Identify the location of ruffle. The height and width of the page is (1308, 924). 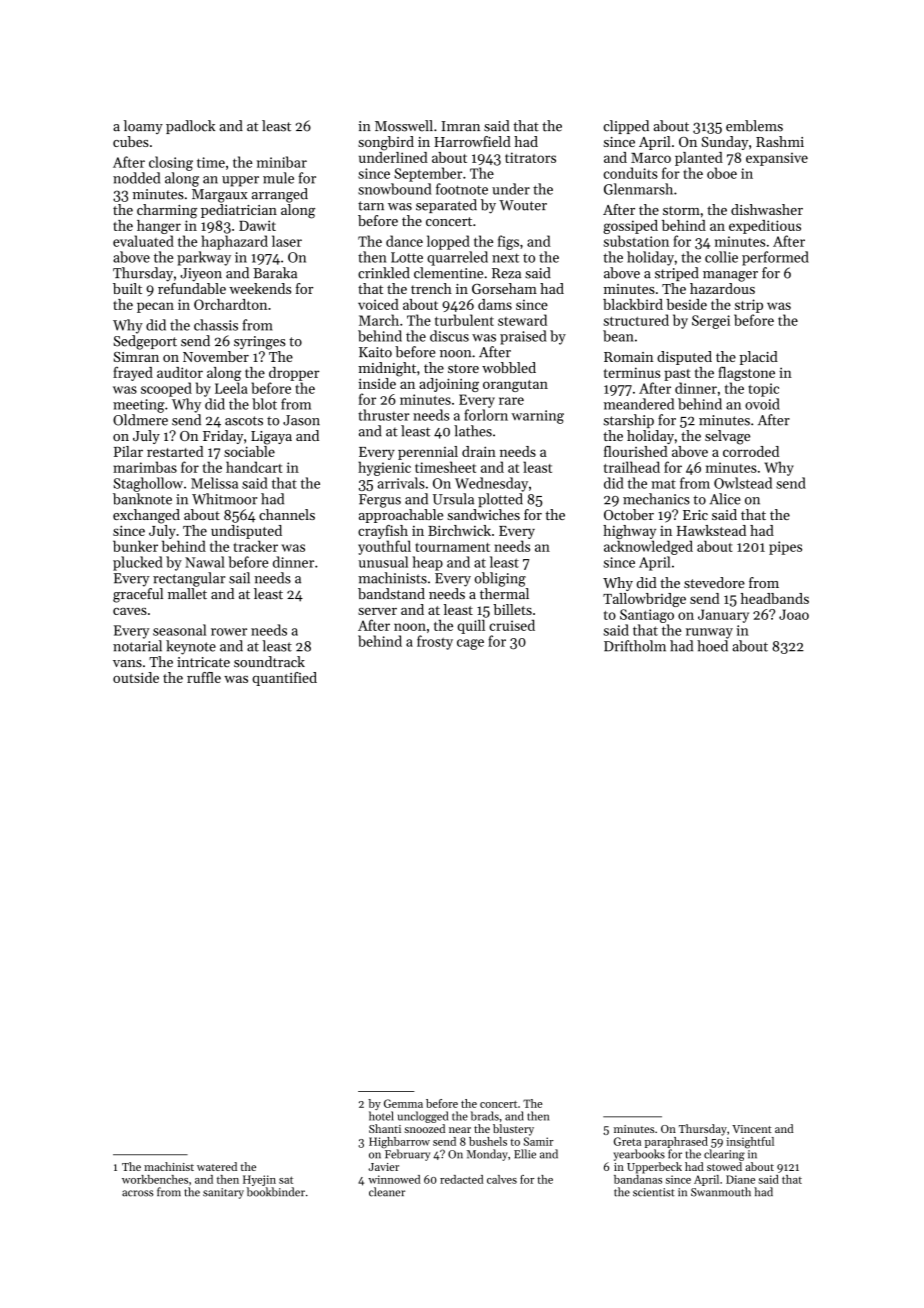
(204, 677).
